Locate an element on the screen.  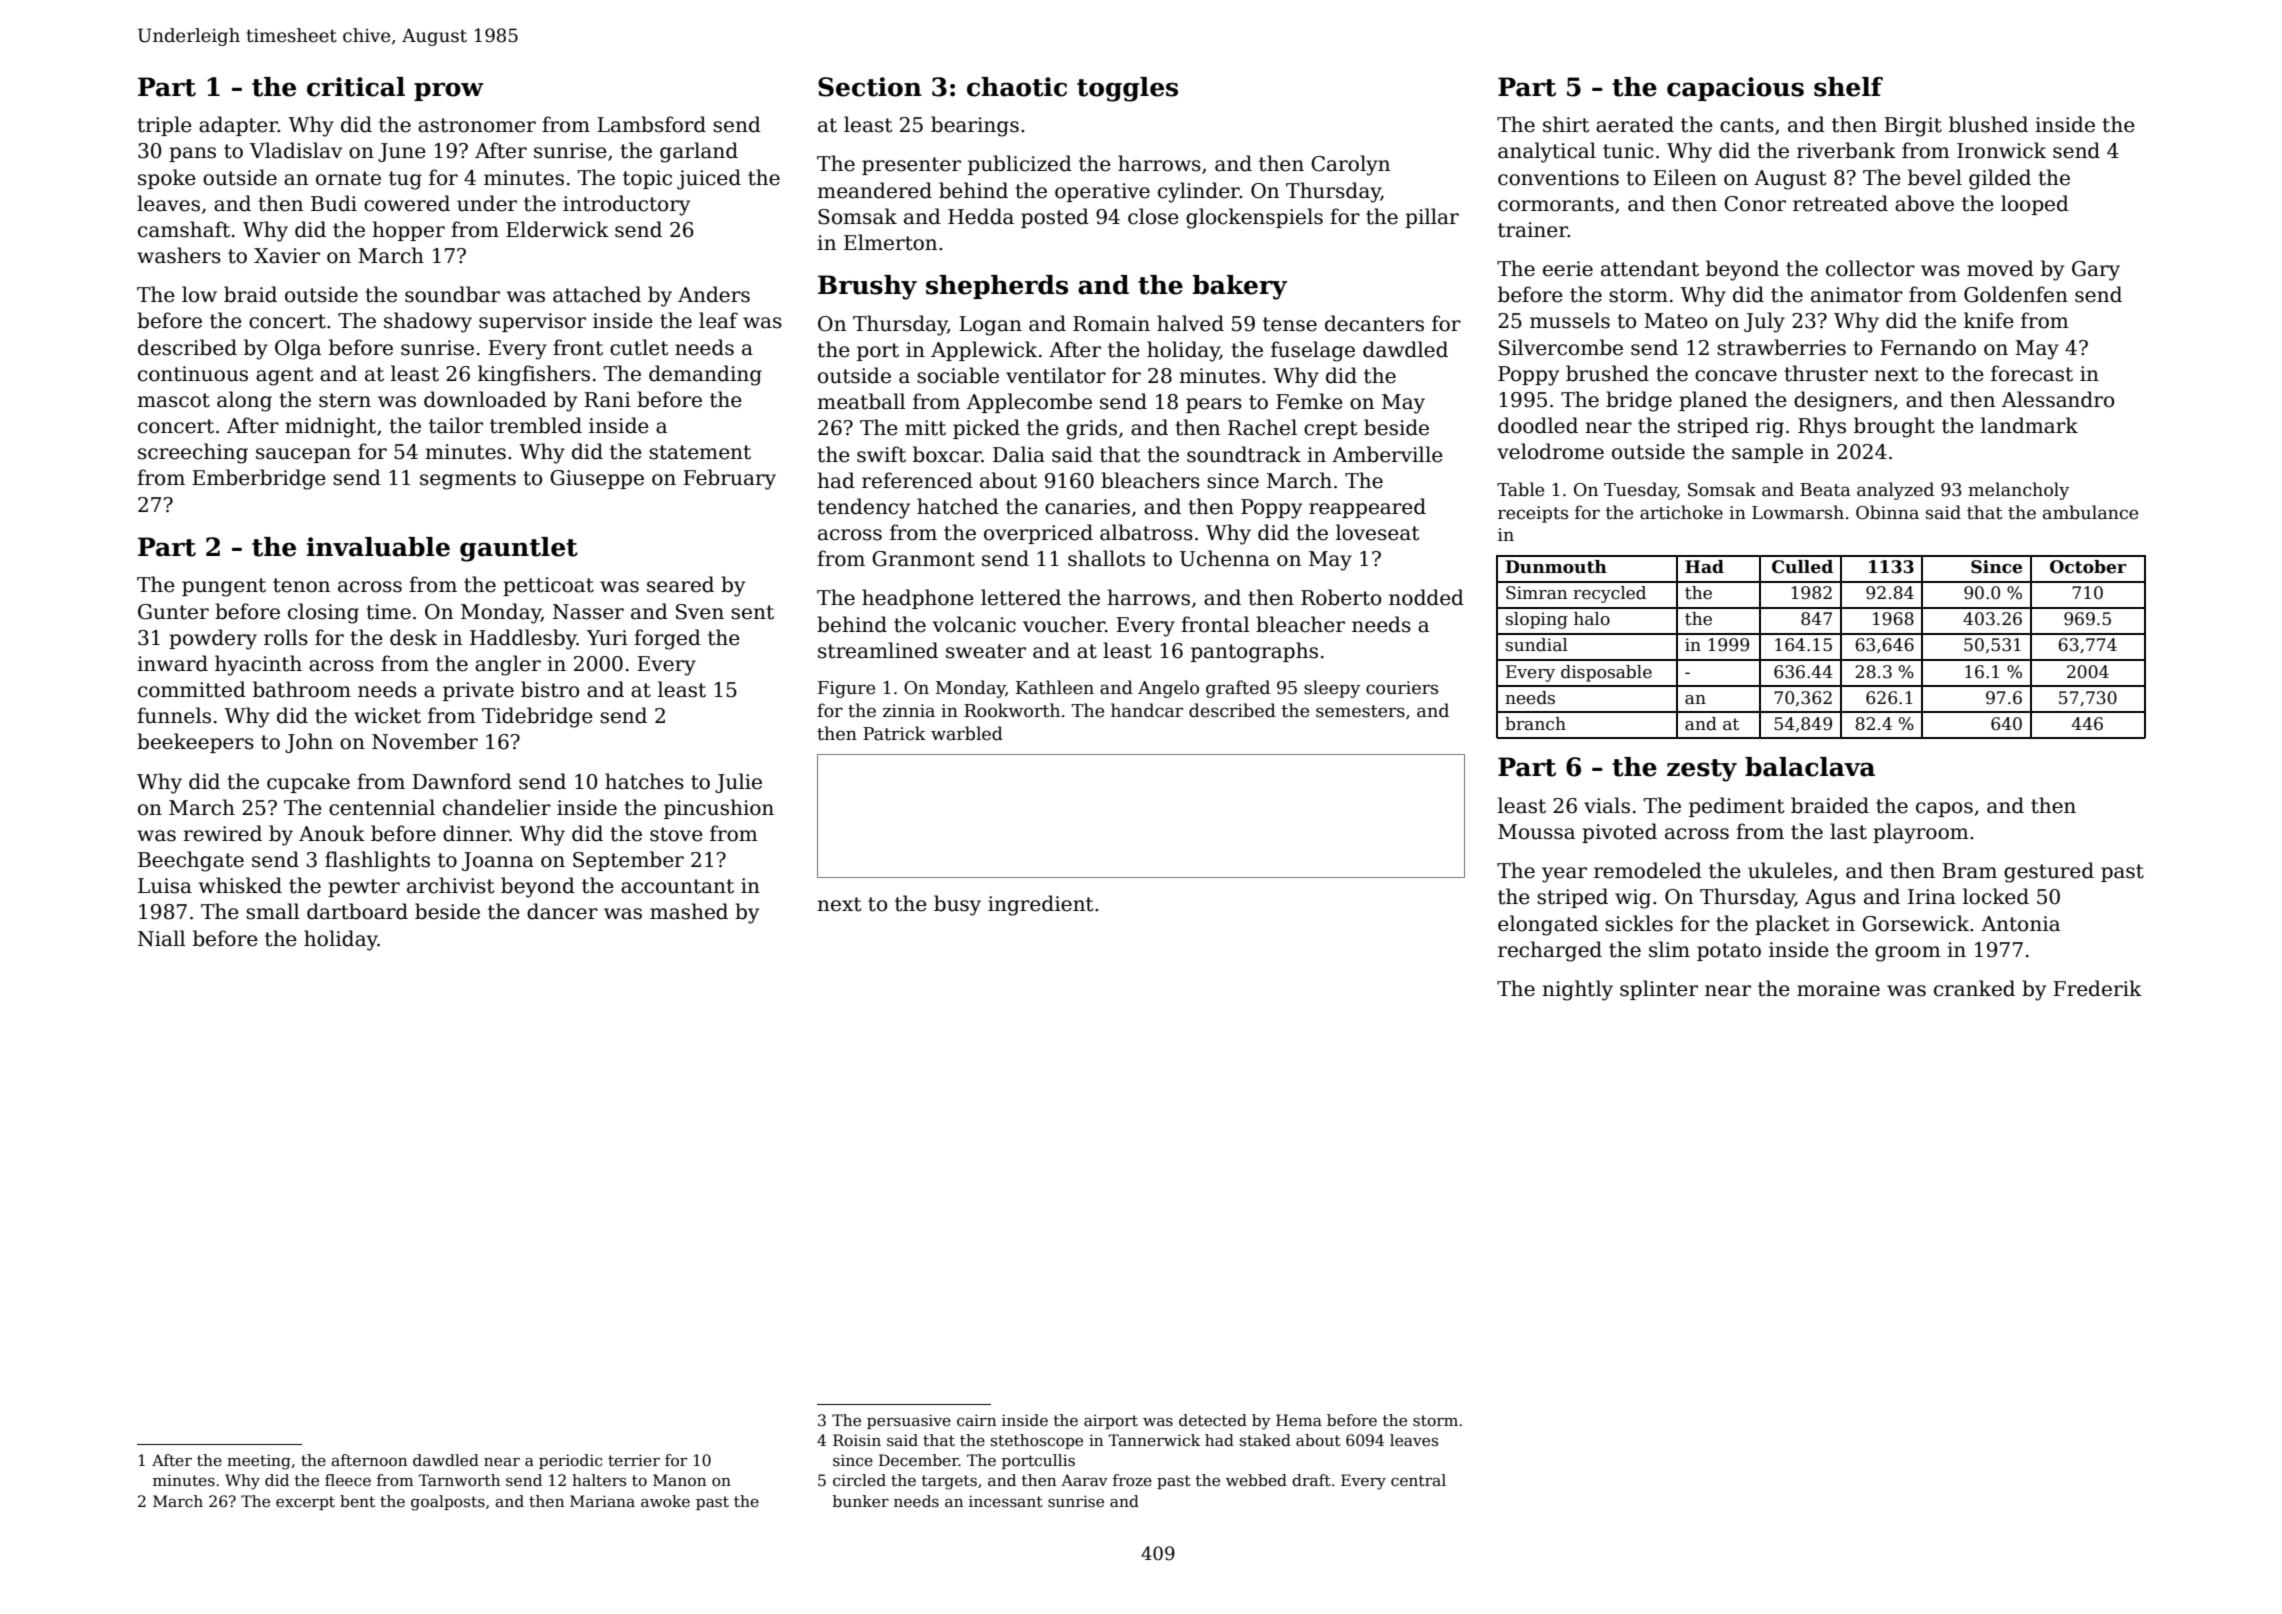
Rani is located at coordinates (607, 400).
